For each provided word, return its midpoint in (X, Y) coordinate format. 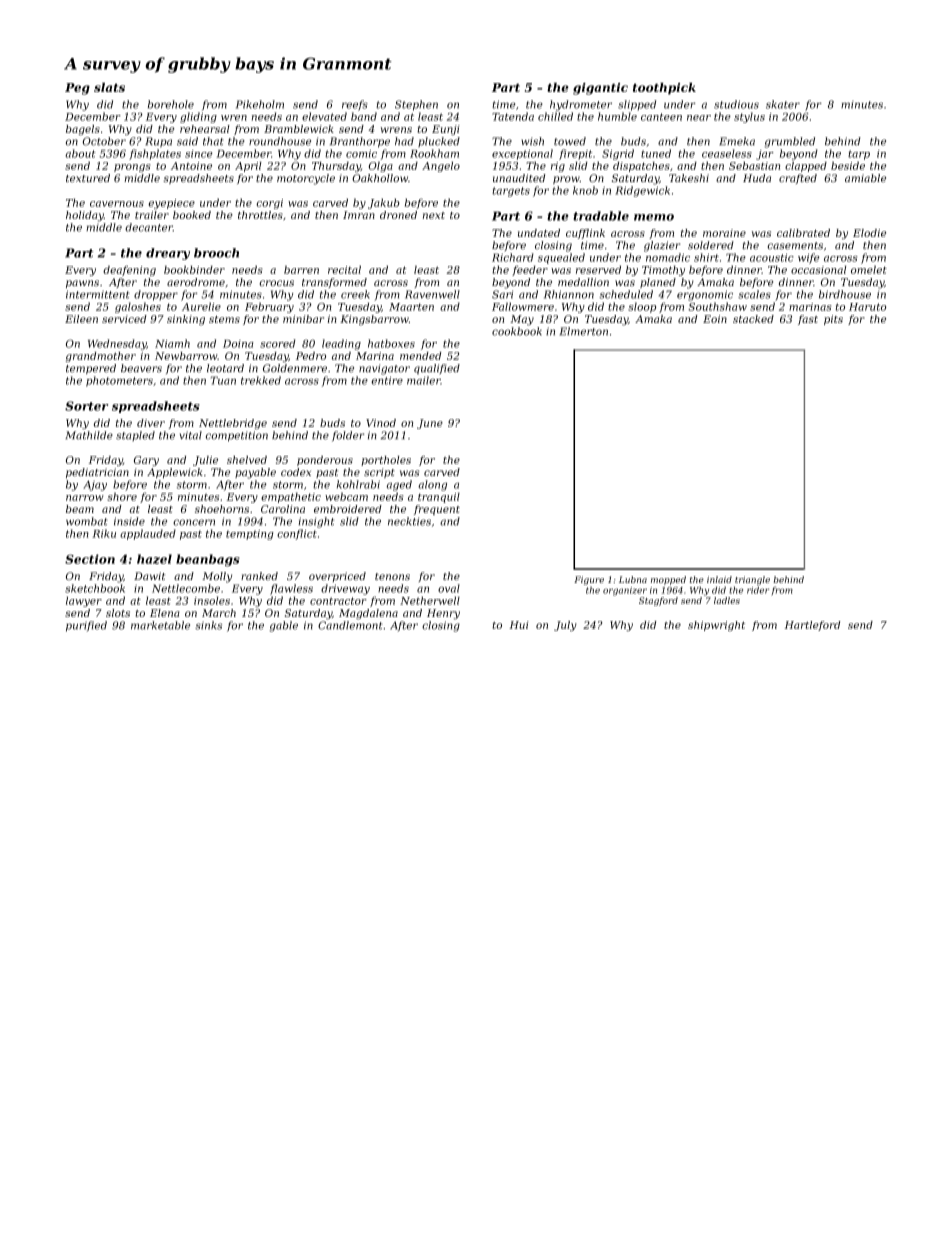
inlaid (719, 579)
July (565, 626)
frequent (437, 510)
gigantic (600, 89)
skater (783, 104)
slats (109, 87)
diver (151, 423)
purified (86, 626)
